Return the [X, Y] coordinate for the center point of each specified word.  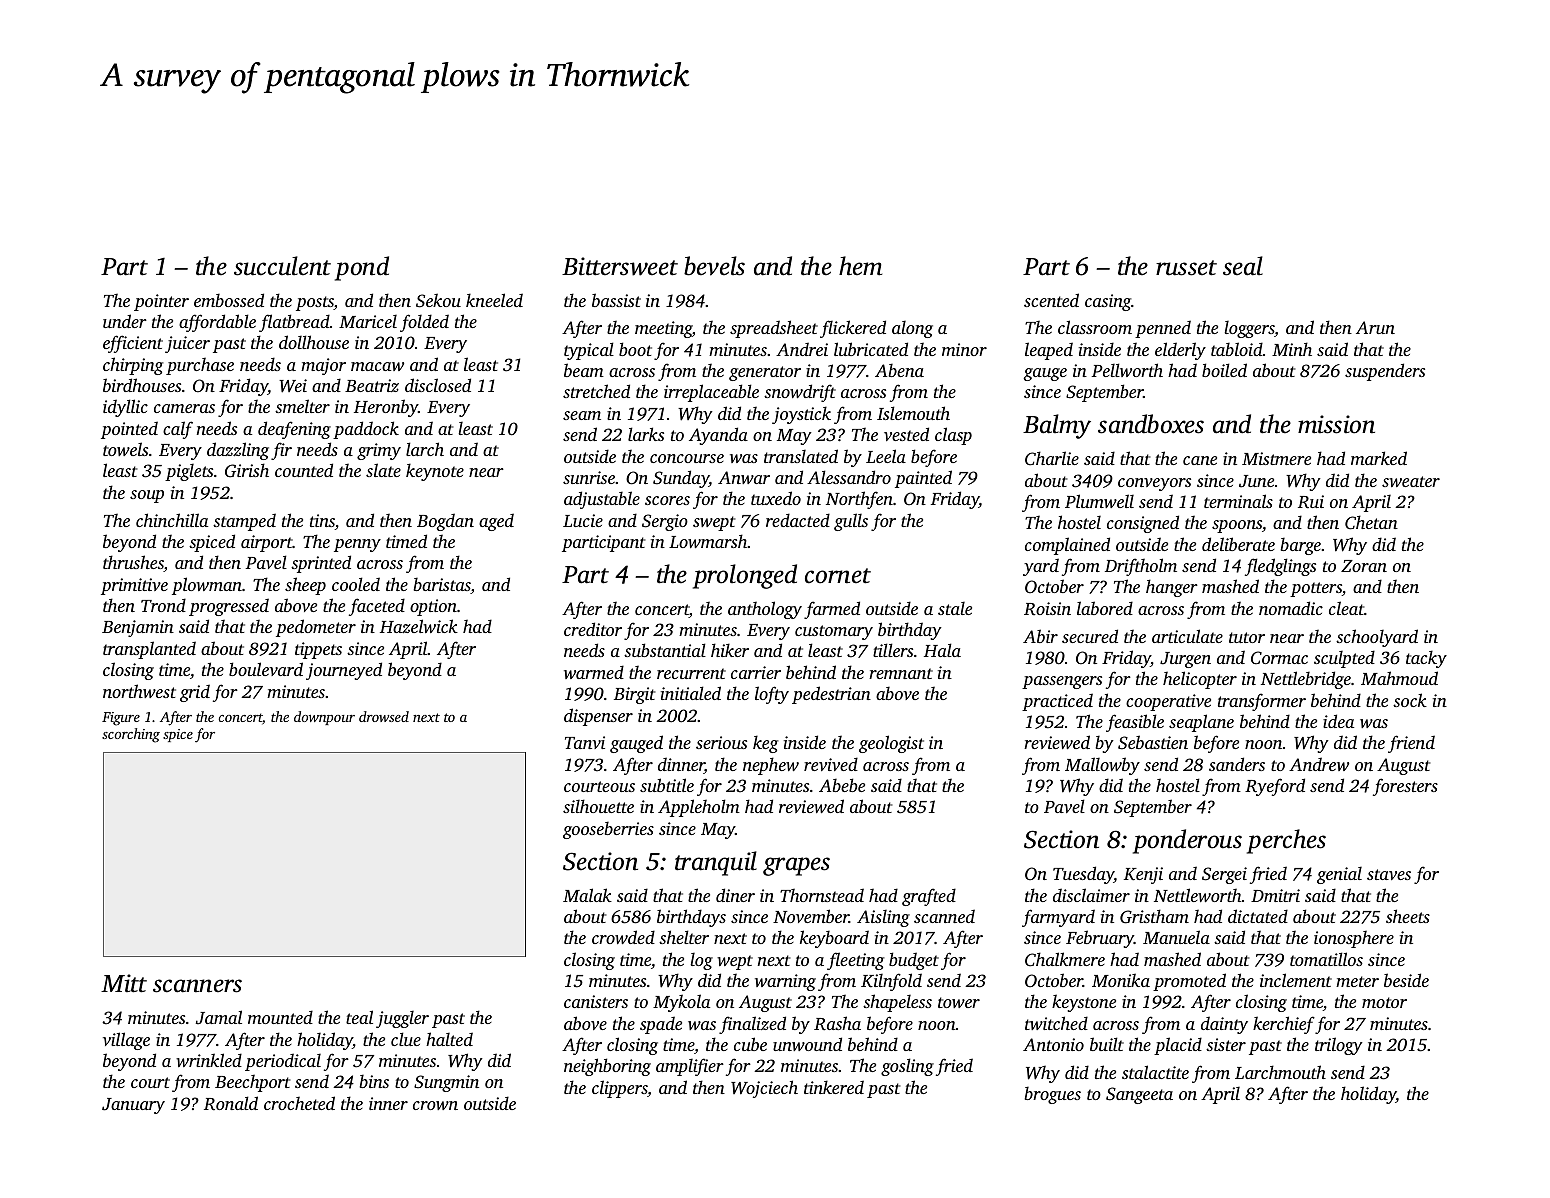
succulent [282, 266]
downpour [324, 718]
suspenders [1385, 372]
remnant [901, 673]
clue [406, 1039]
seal [1243, 266]
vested [906, 434]
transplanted [149, 650]
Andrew [1319, 764]
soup [147, 496]
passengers [1062, 682]
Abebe [842, 785]
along [912, 329]
